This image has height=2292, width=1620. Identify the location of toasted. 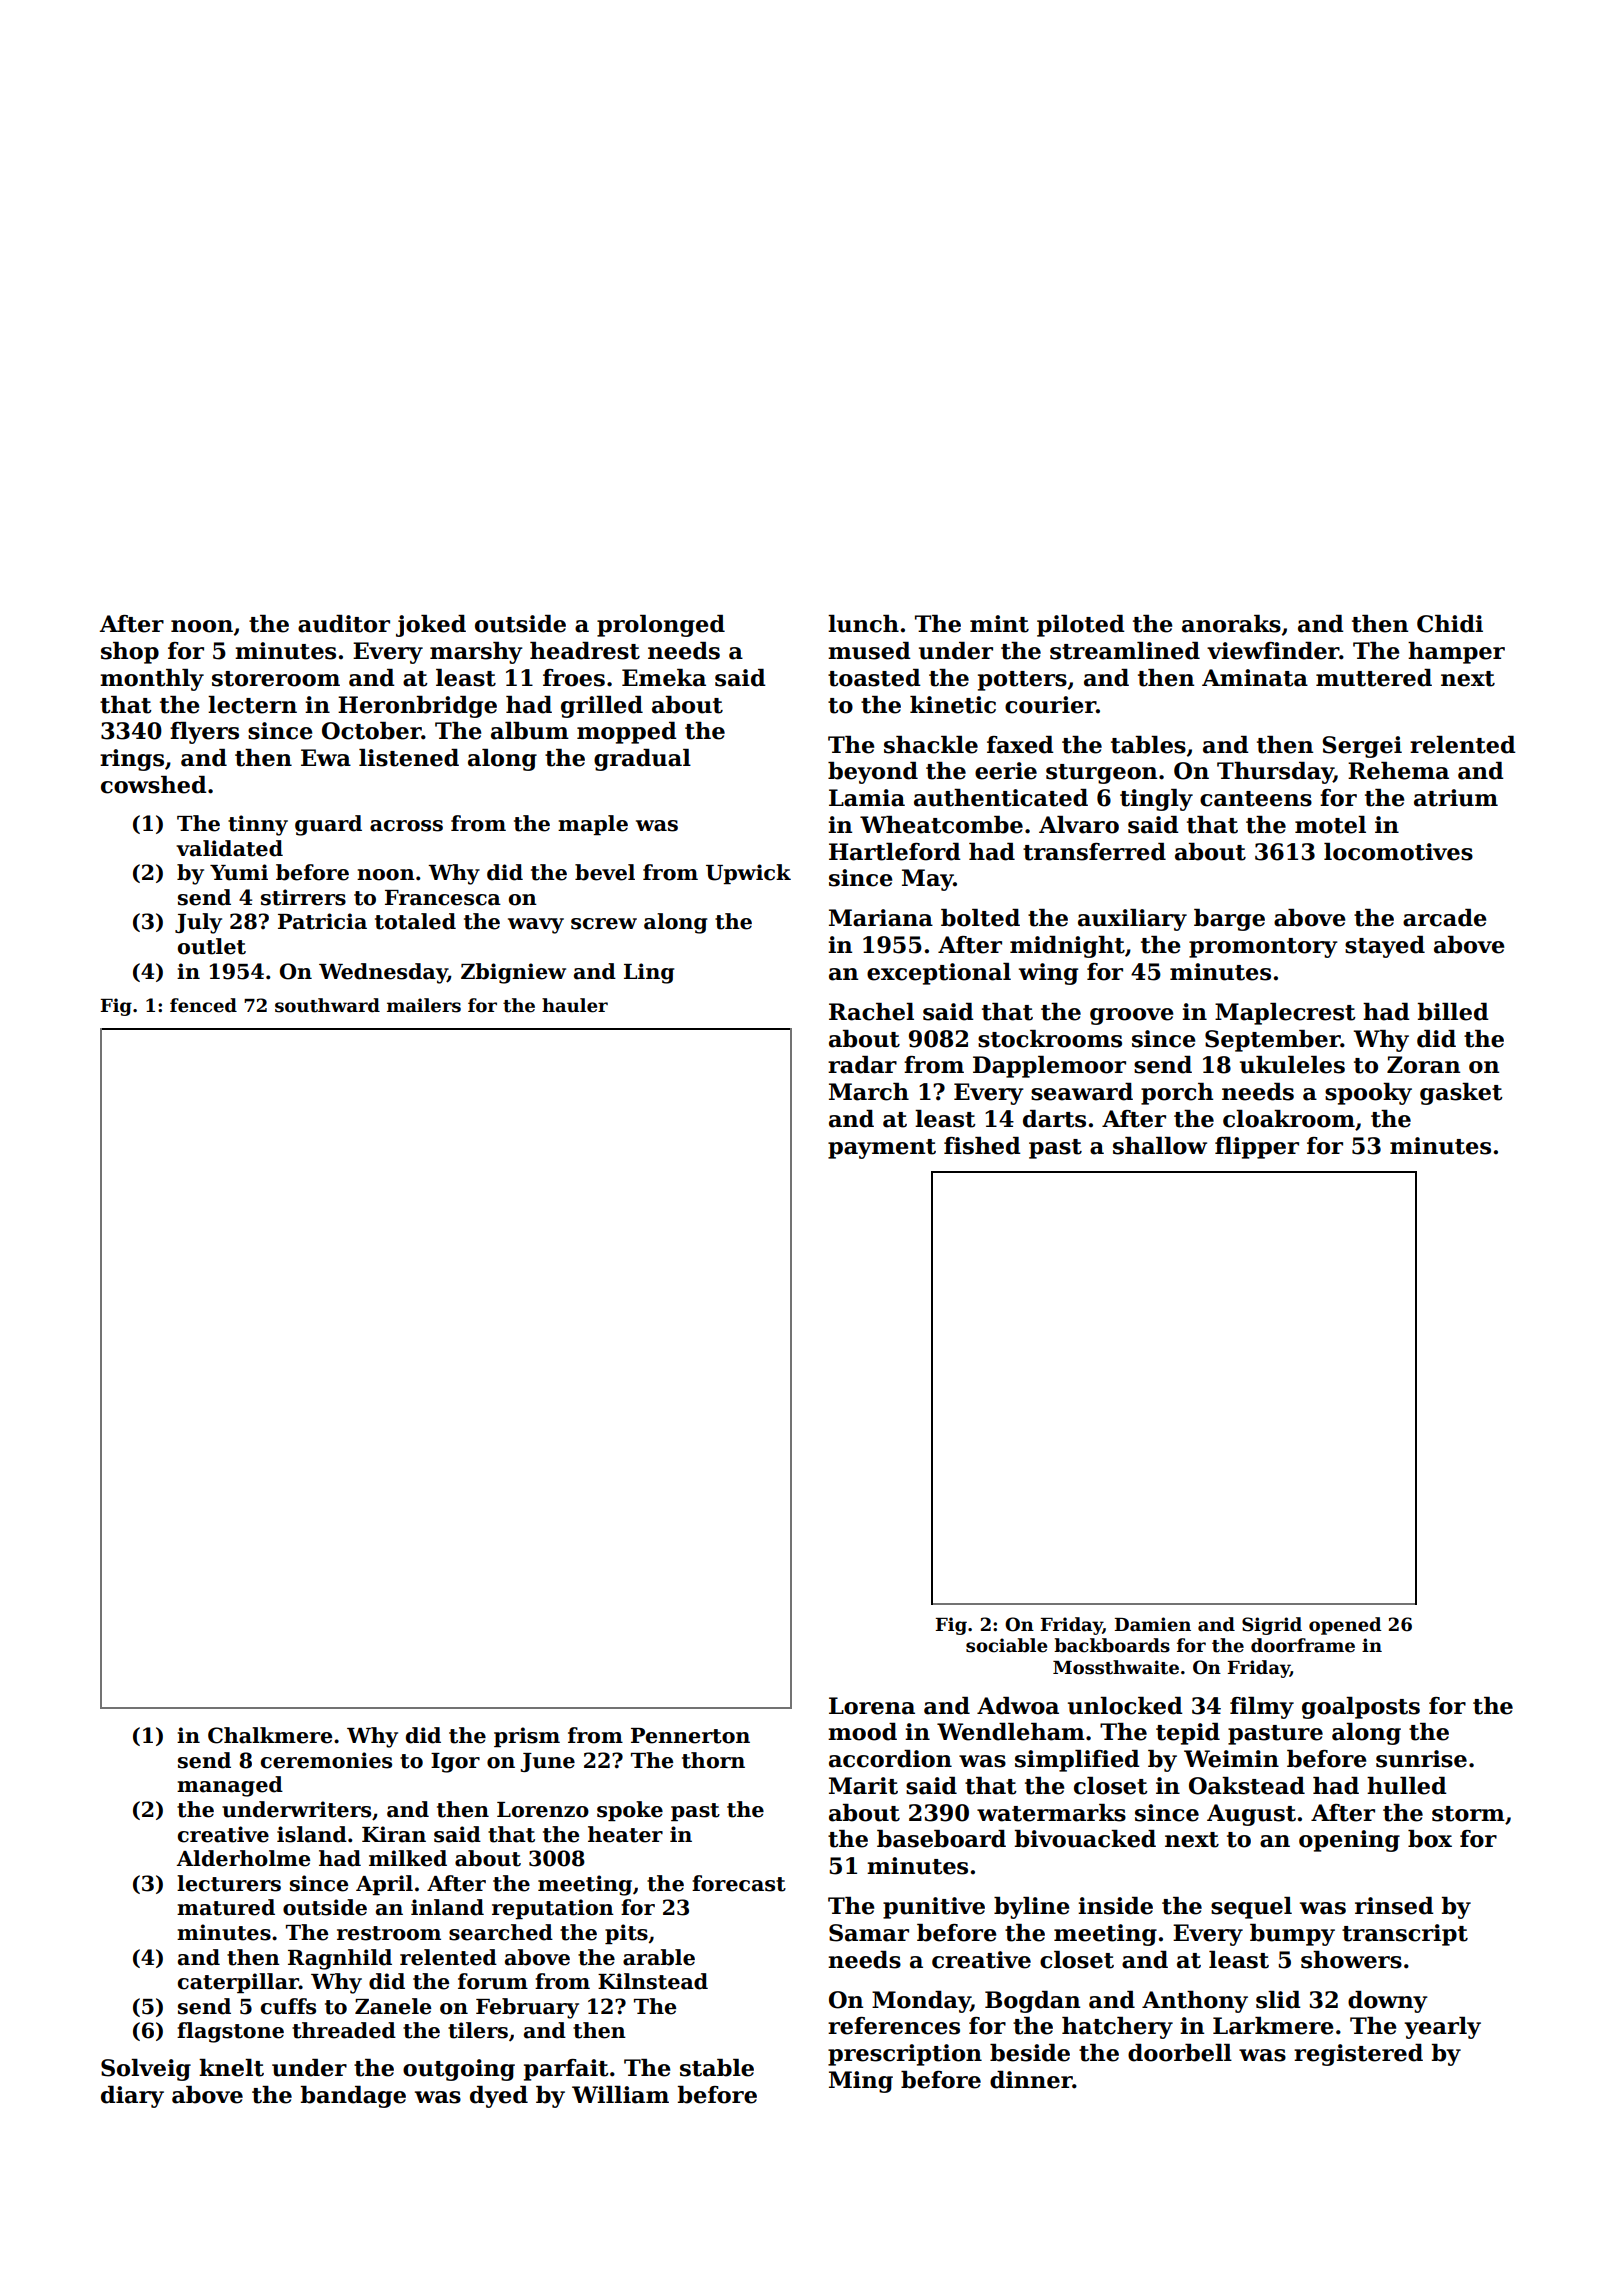
(874, 678).
